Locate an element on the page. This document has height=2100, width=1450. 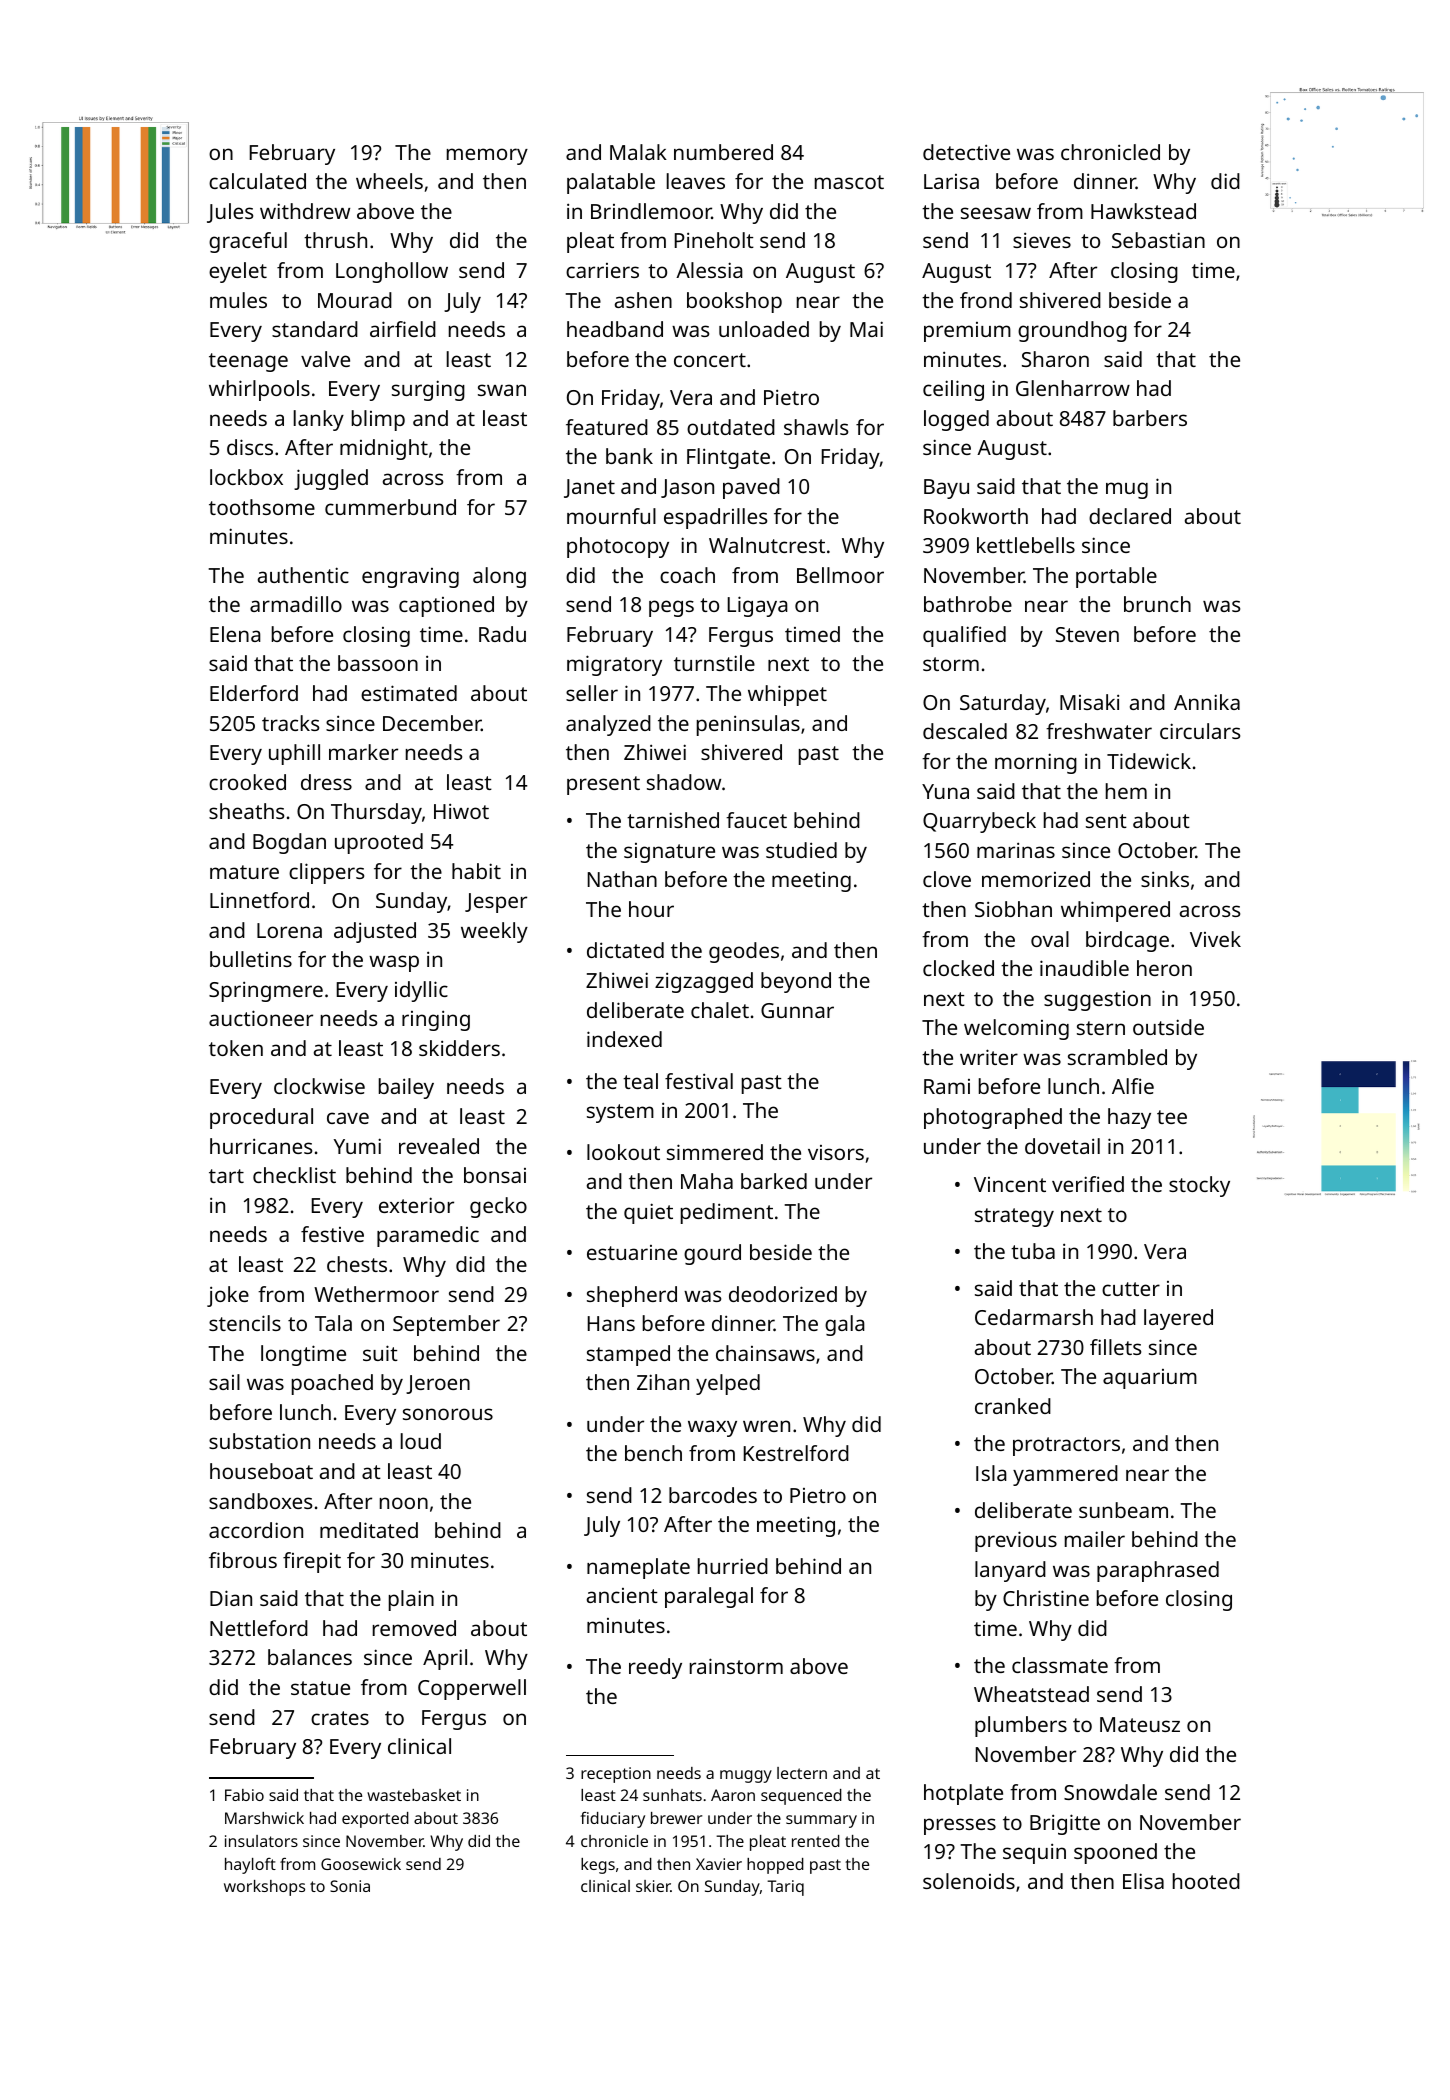
Rami is located at coordinates (947, 1086).
